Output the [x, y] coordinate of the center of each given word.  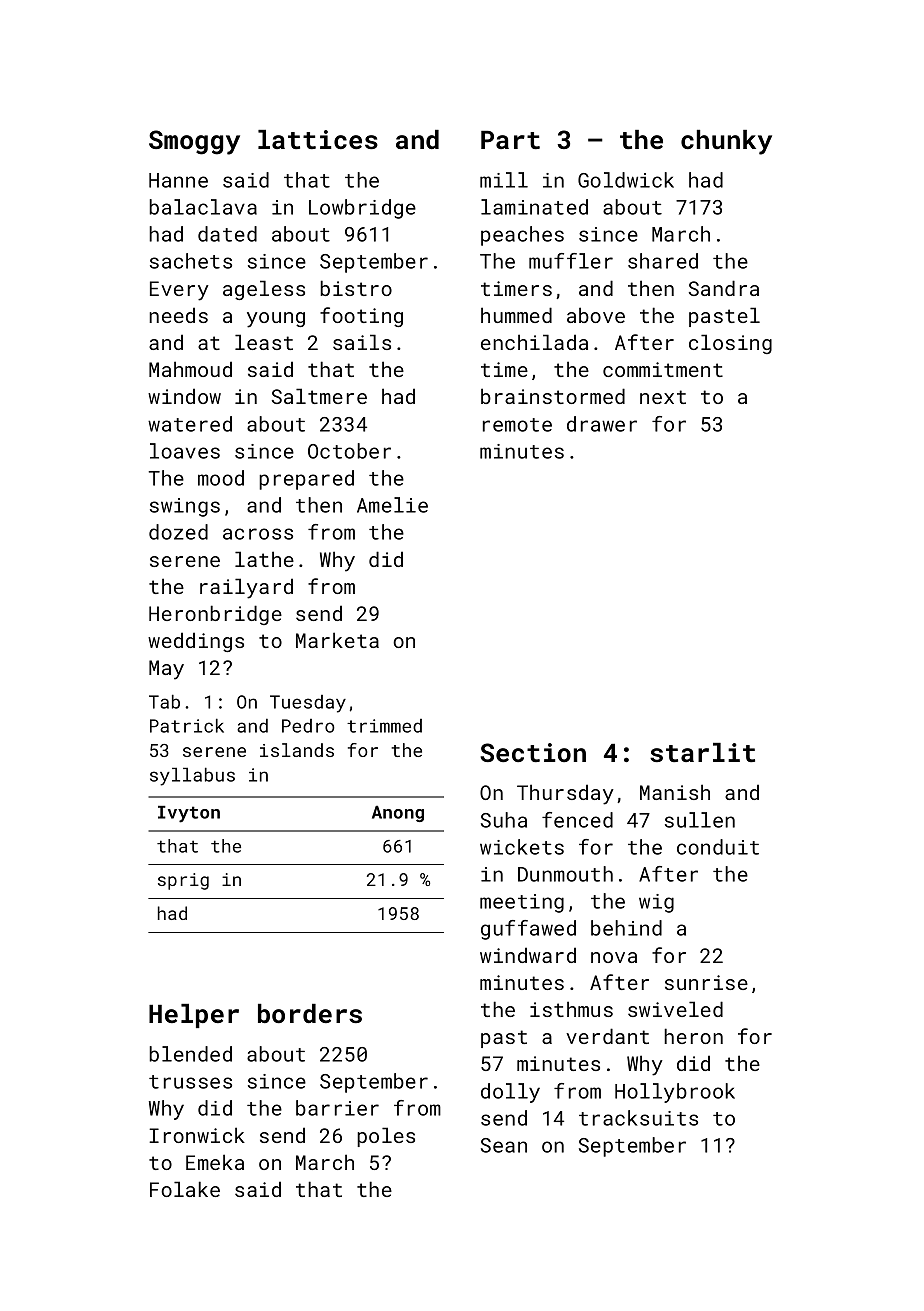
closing [730, 344]
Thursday [565, 794]
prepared [306, 480]
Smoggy [194, 142]
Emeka [215, 1162]
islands [297, 750]
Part [510, 140]
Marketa [337, 640]
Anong [398, 814]
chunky [726, 142]
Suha [504, 820]
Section [533, 752]
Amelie [392, 505]
